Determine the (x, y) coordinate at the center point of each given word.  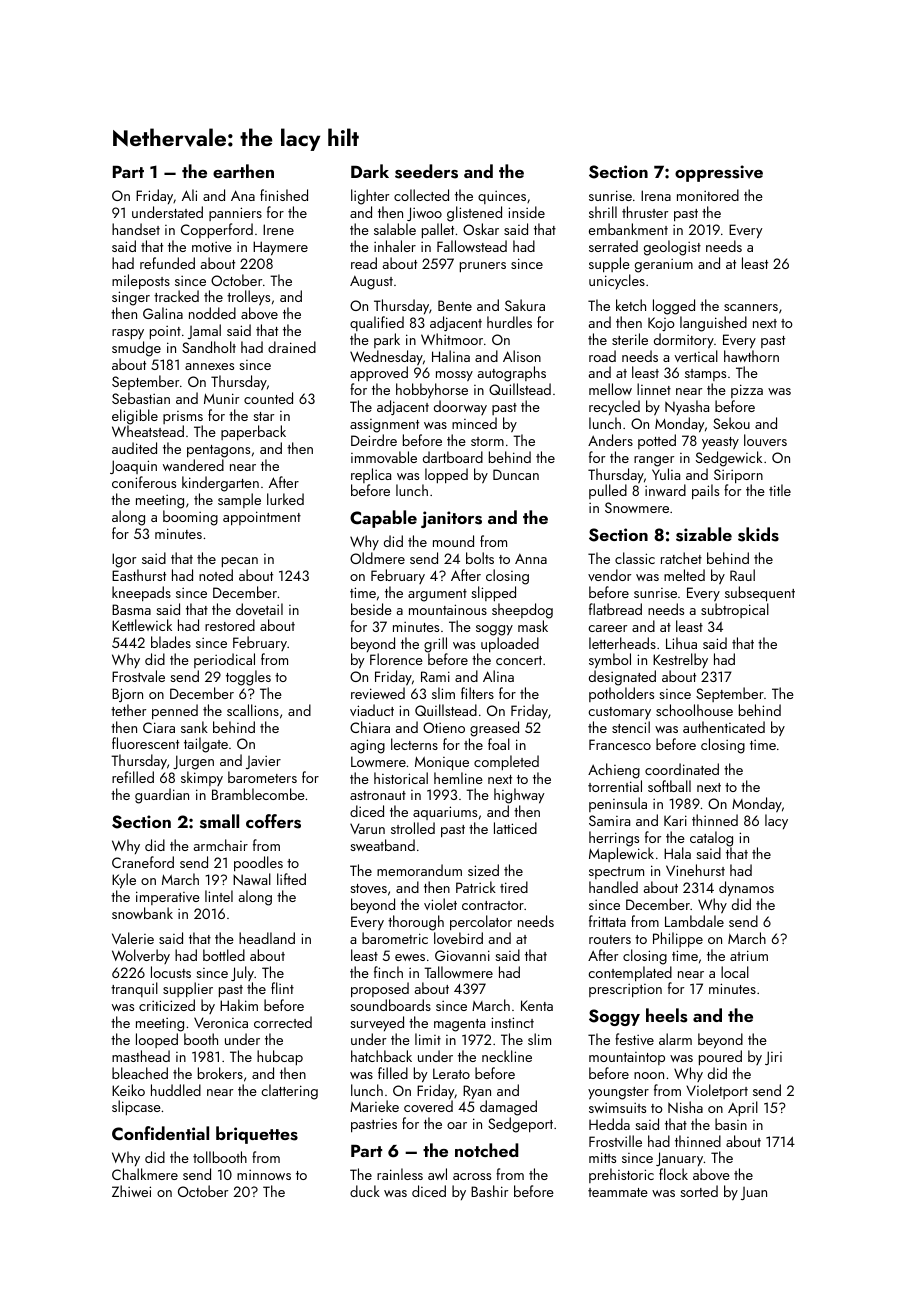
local (735, 972)
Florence (396, 659)
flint (282, 988)
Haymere (280, 248)
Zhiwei (131, 1191)
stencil (631, 727)
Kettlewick (142, 625)
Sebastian (141, 398)
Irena (656, 195)
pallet (438, 230)
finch (388, 972)
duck (365, 1191)
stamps (705, 375)
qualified (377, 323)
